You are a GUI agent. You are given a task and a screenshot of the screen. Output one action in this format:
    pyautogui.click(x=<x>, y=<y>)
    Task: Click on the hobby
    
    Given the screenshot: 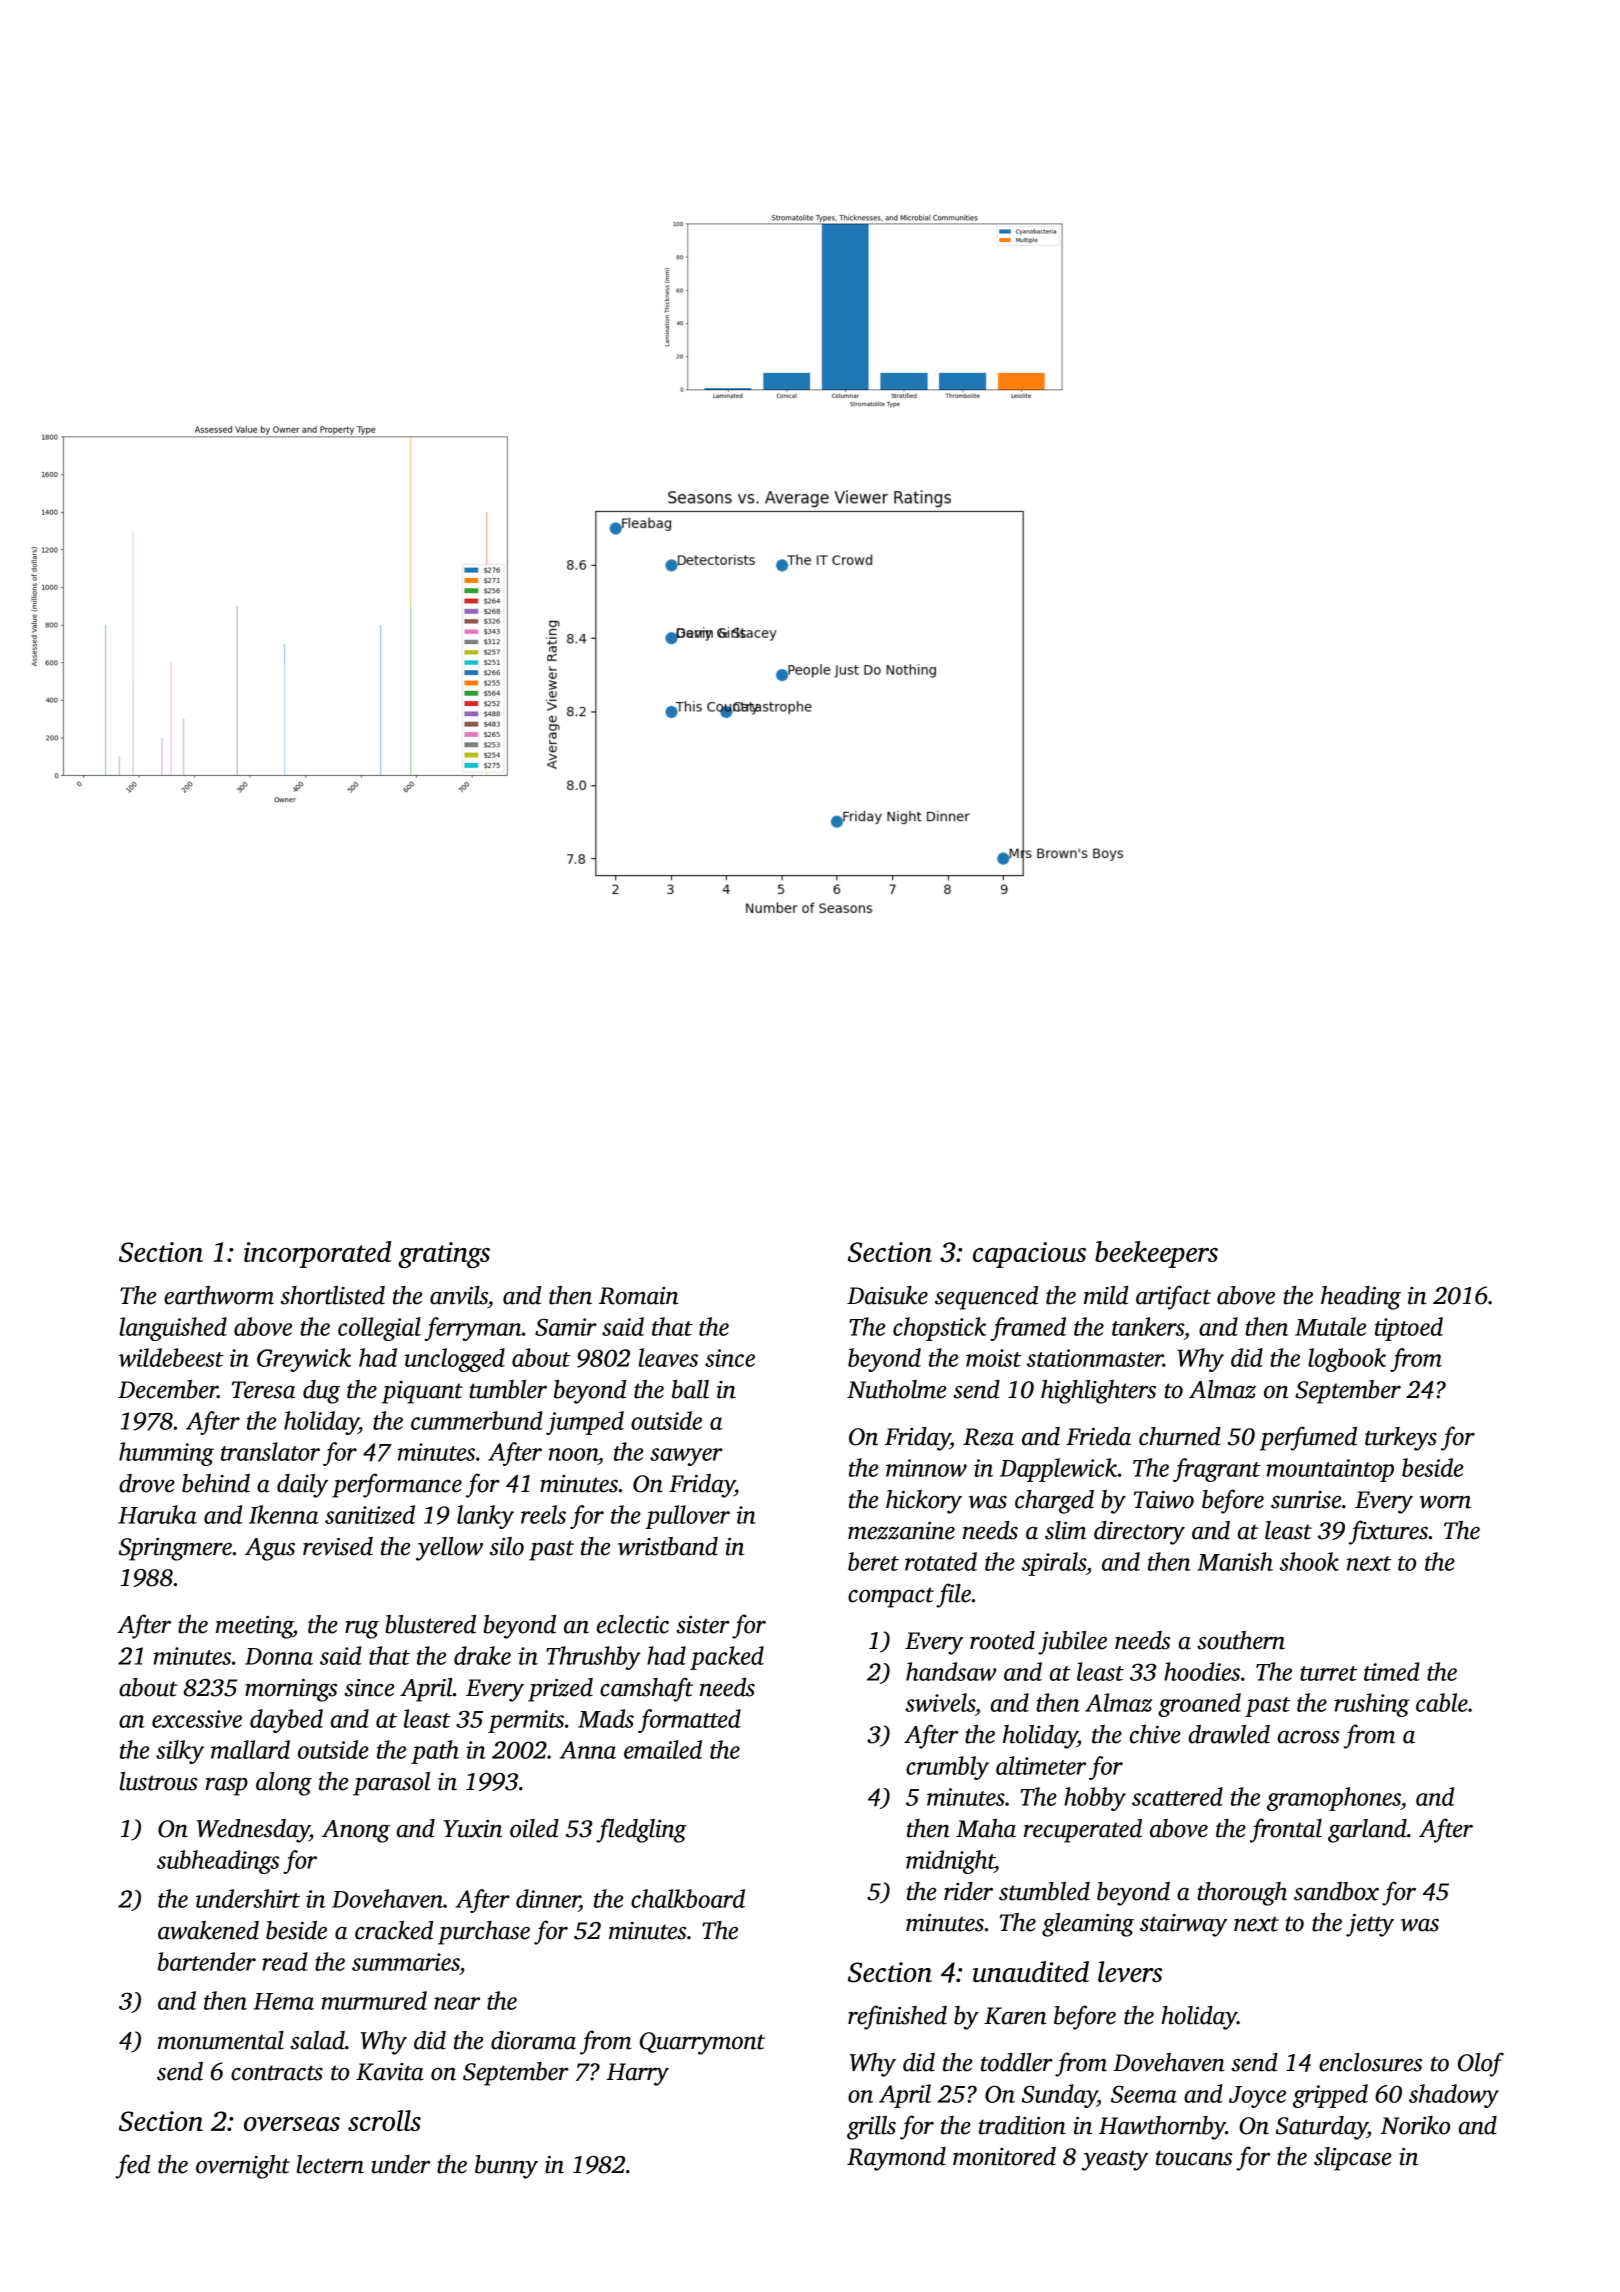 What is the action you would take?
    pyautogui.click(x=1095, y=1799)
